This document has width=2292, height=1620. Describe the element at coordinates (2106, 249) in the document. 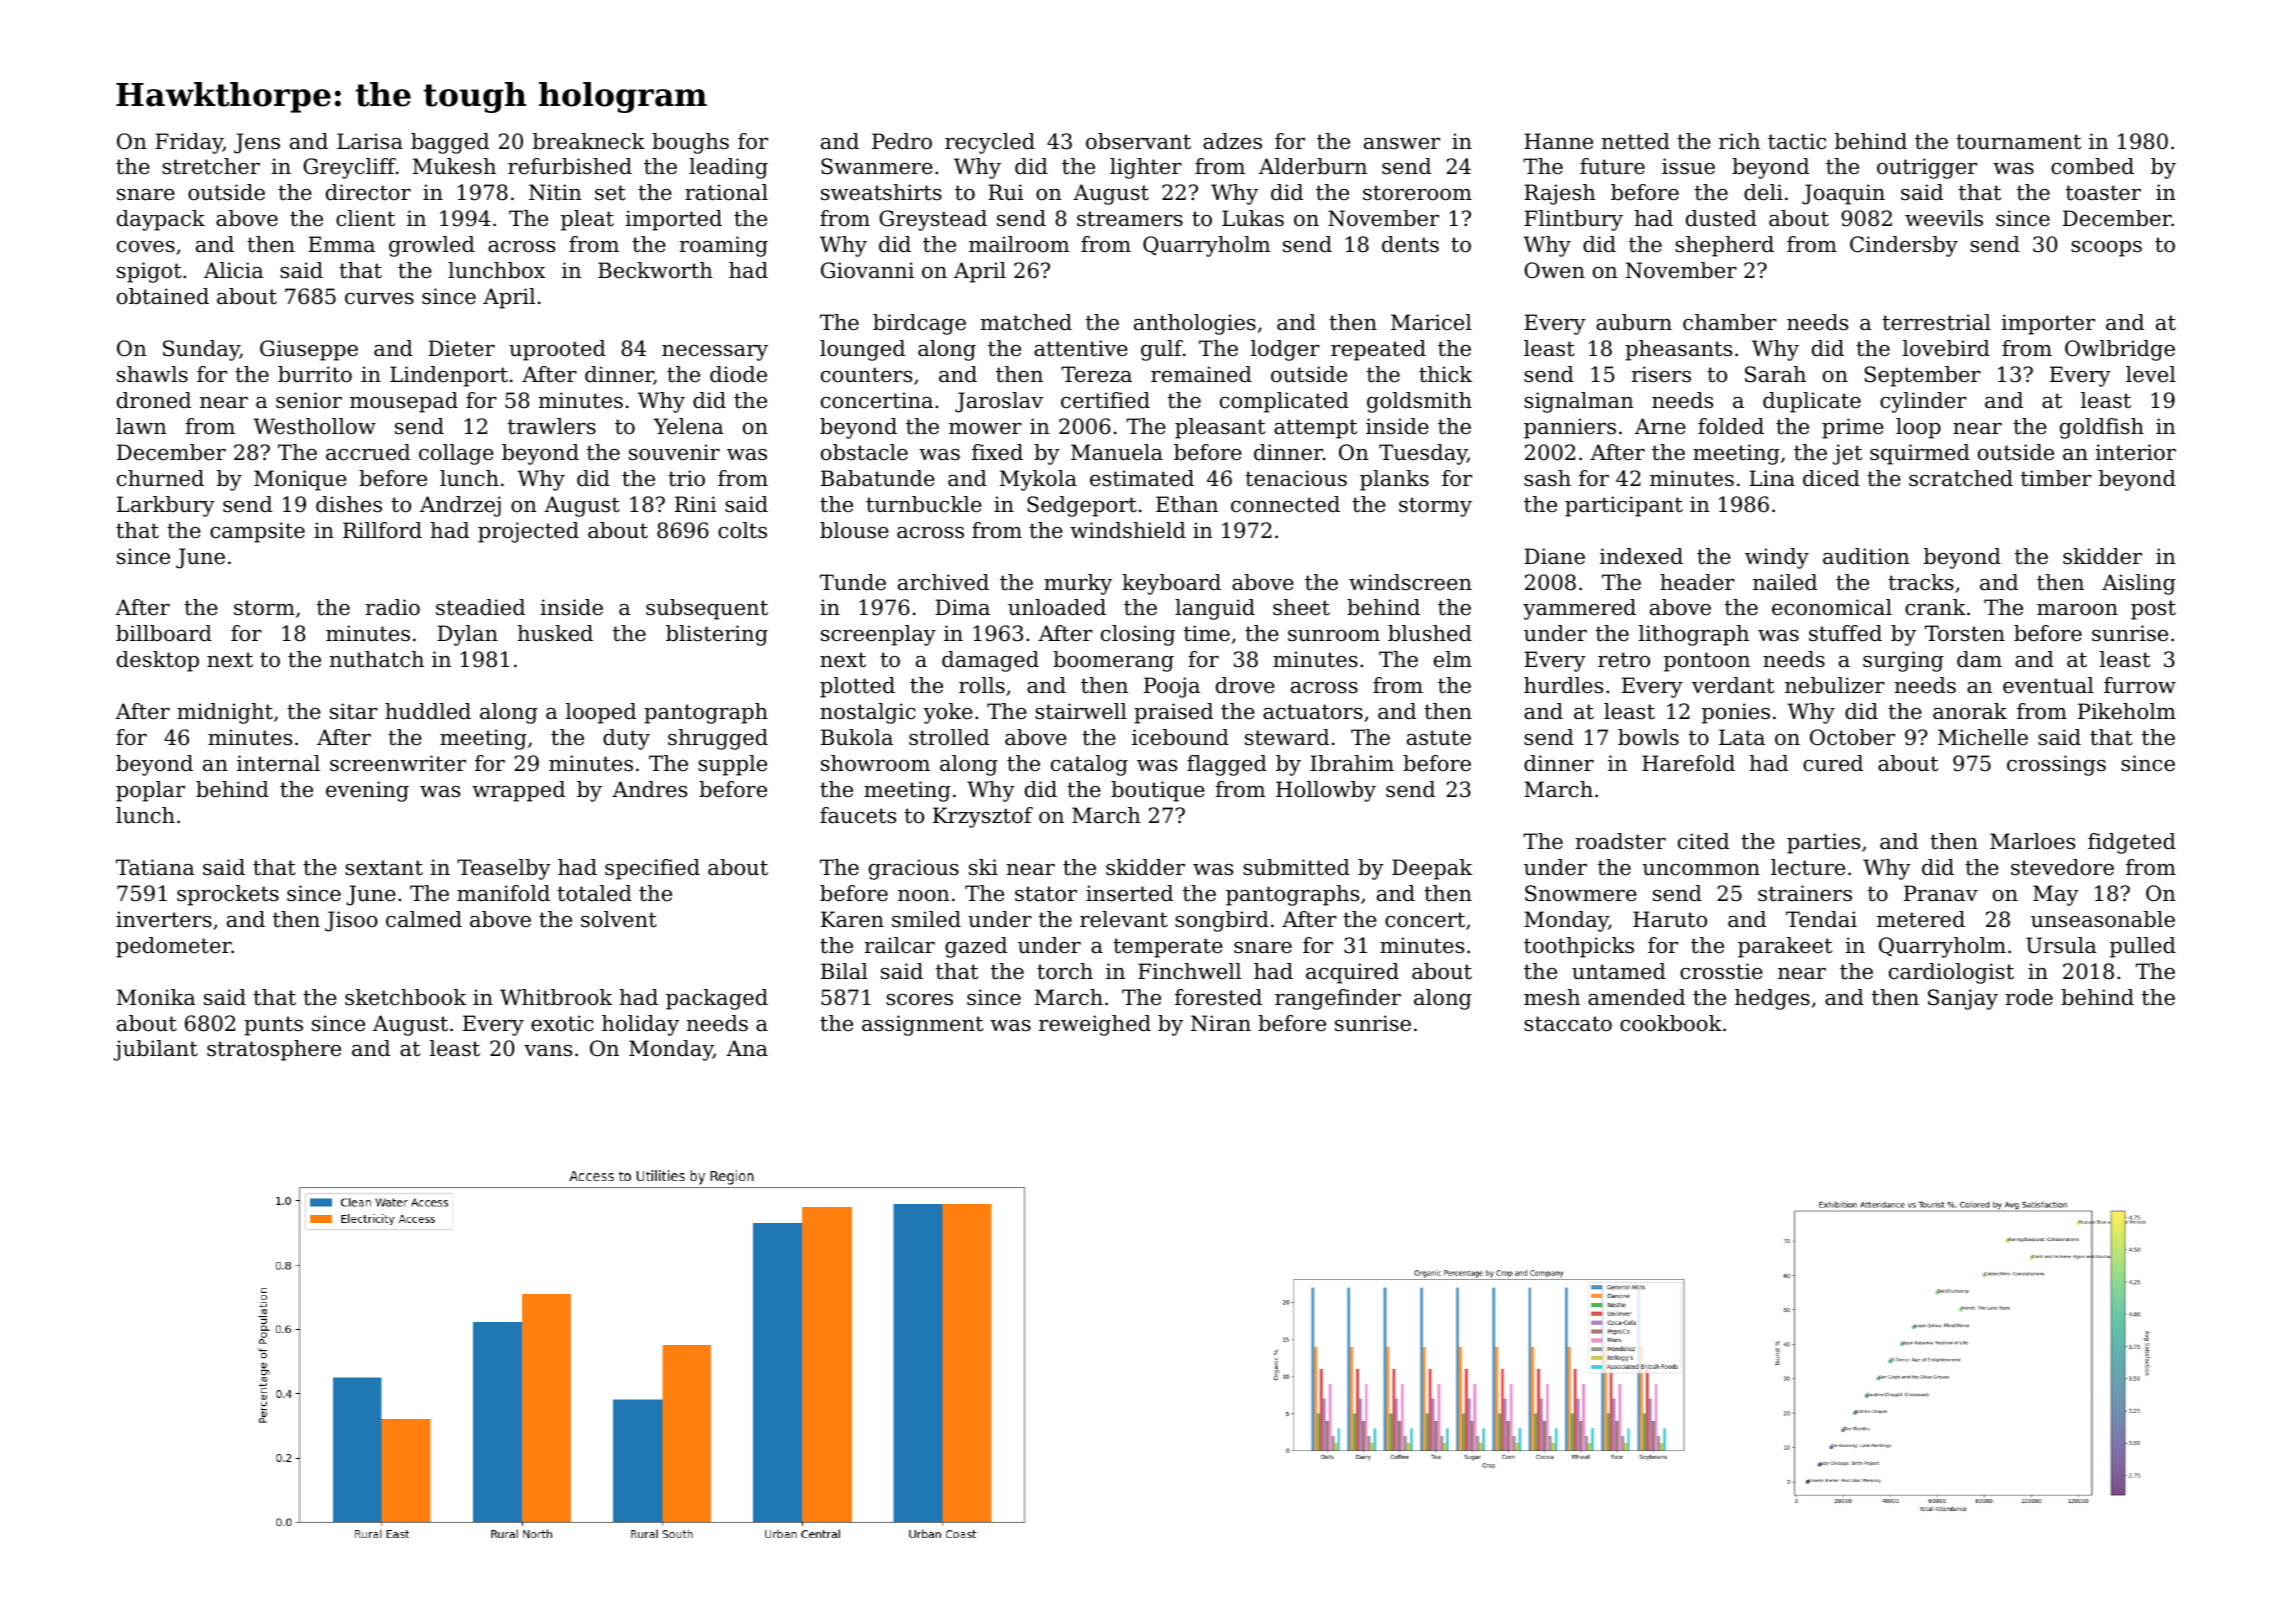

I see `scoops` at that location.
